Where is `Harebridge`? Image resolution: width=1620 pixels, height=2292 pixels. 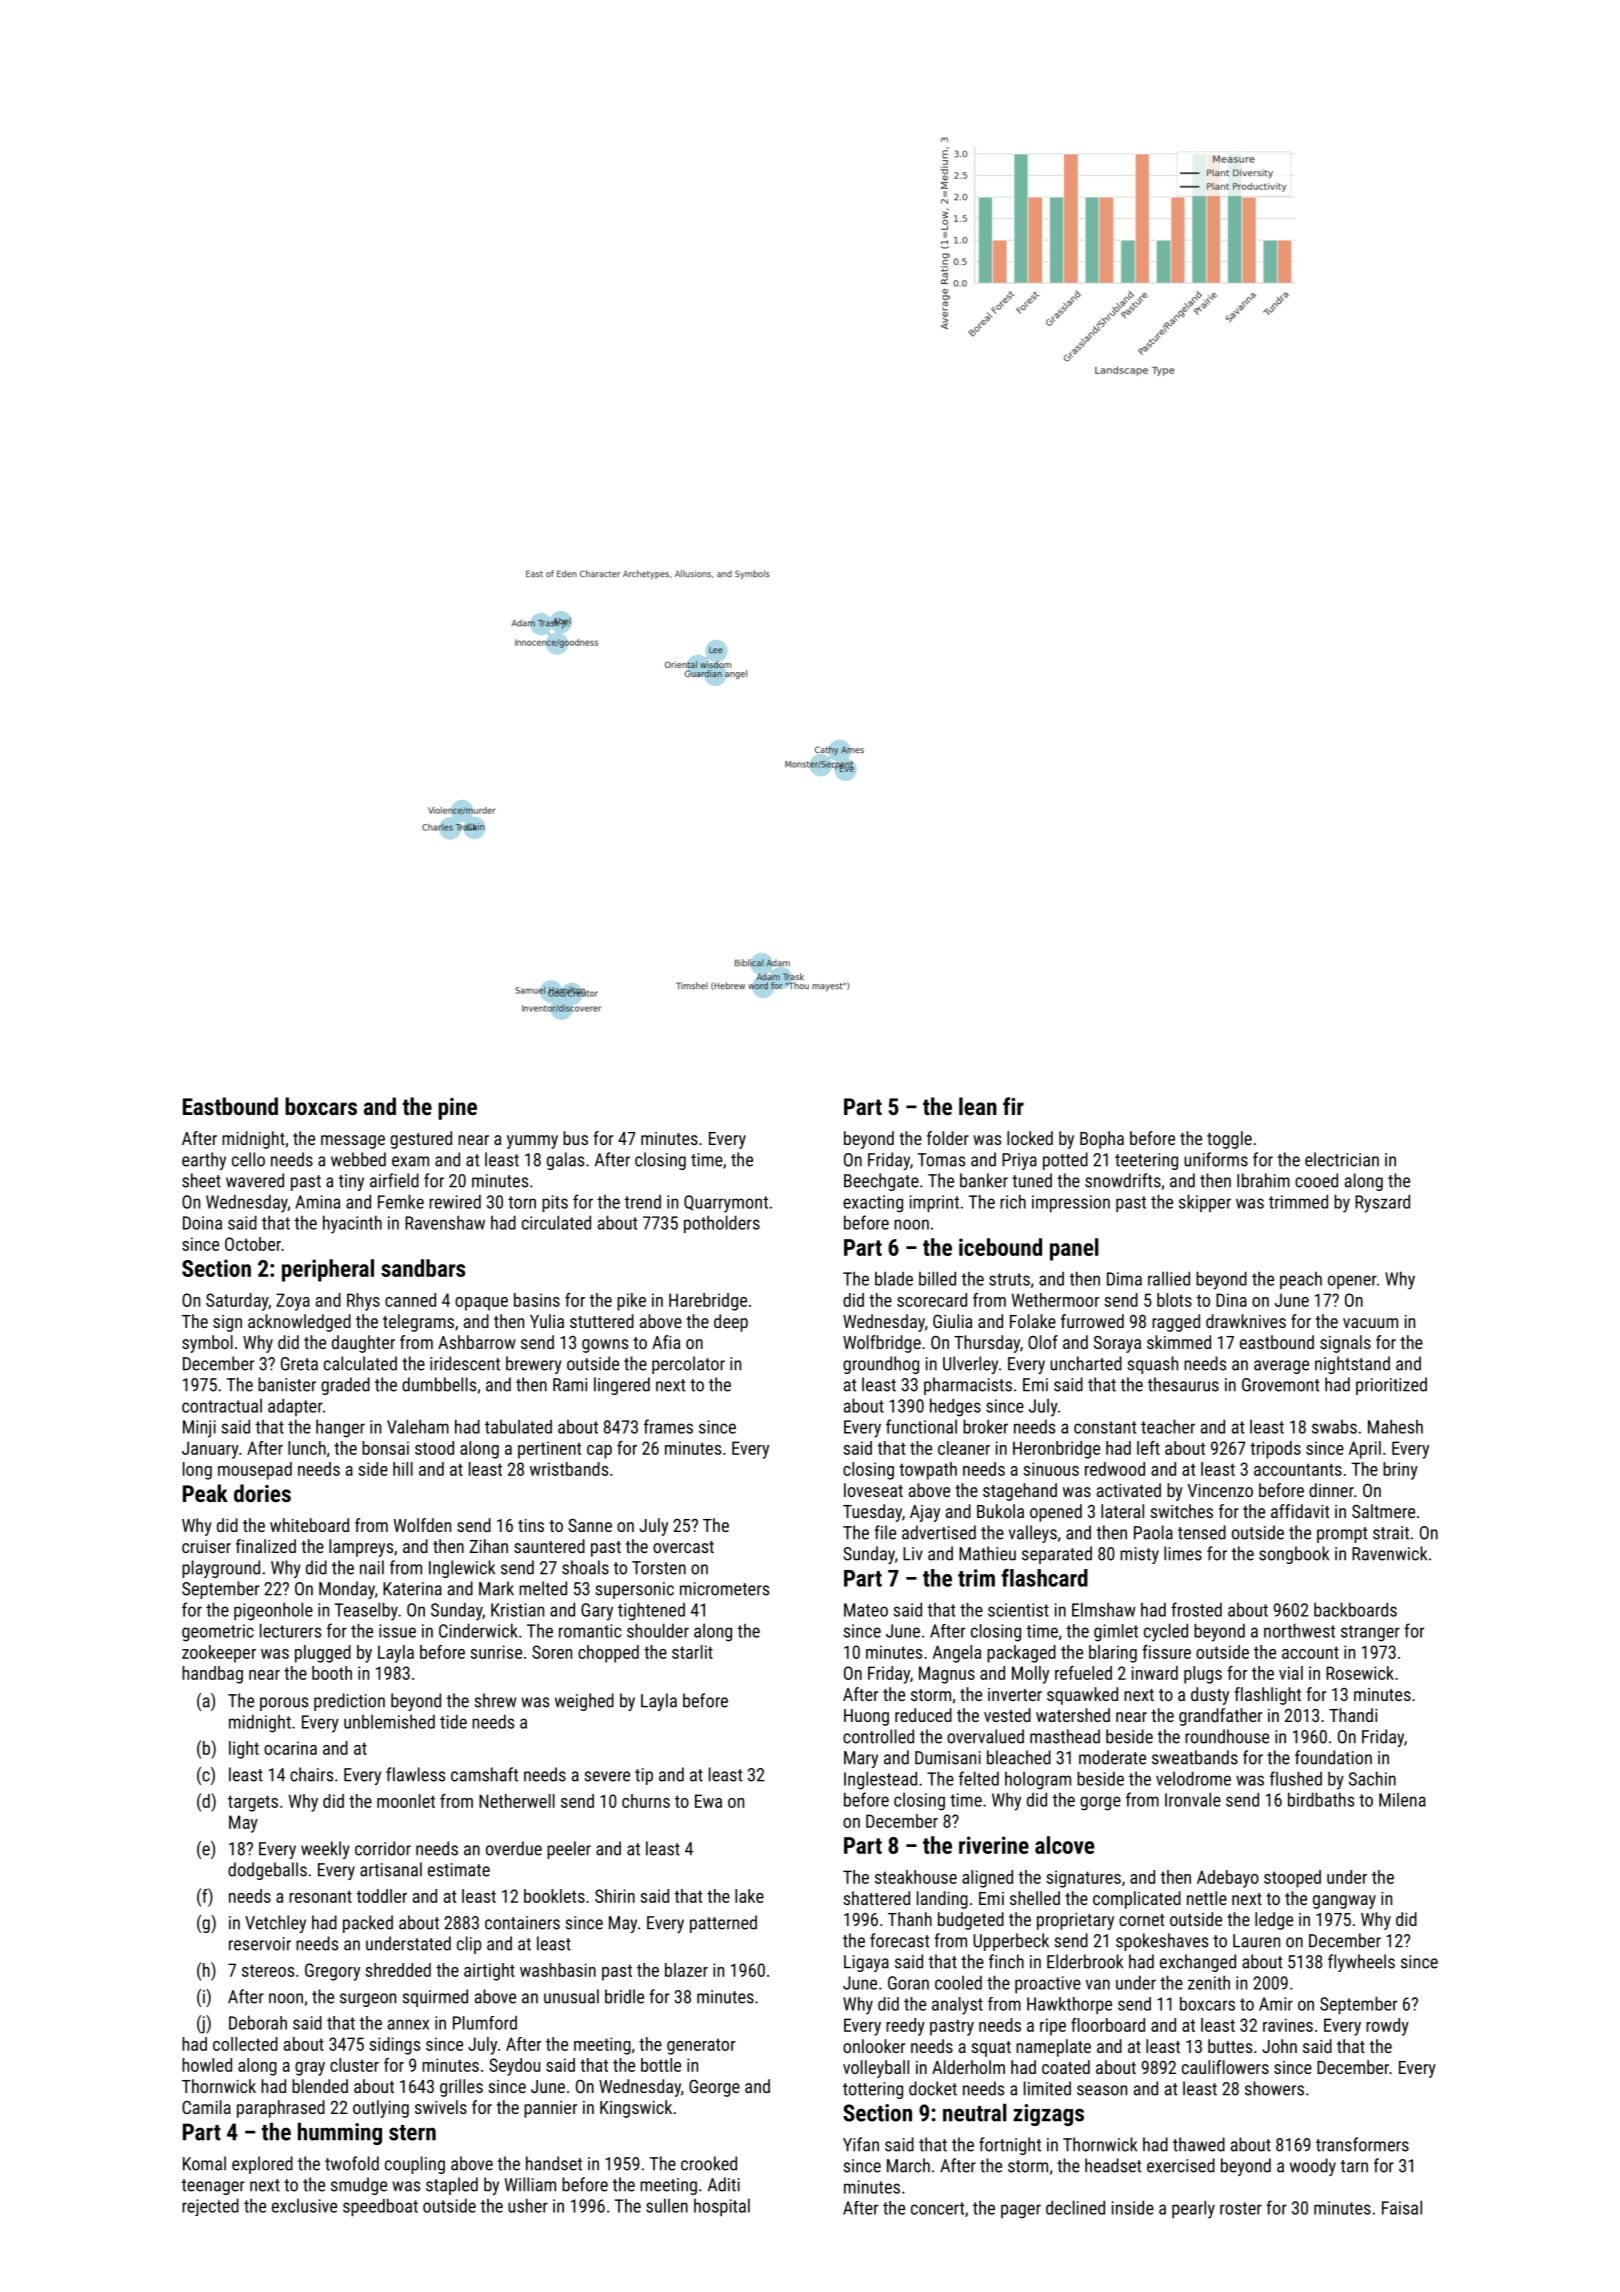
Harebridge is located at coordinates (708, 1302).
